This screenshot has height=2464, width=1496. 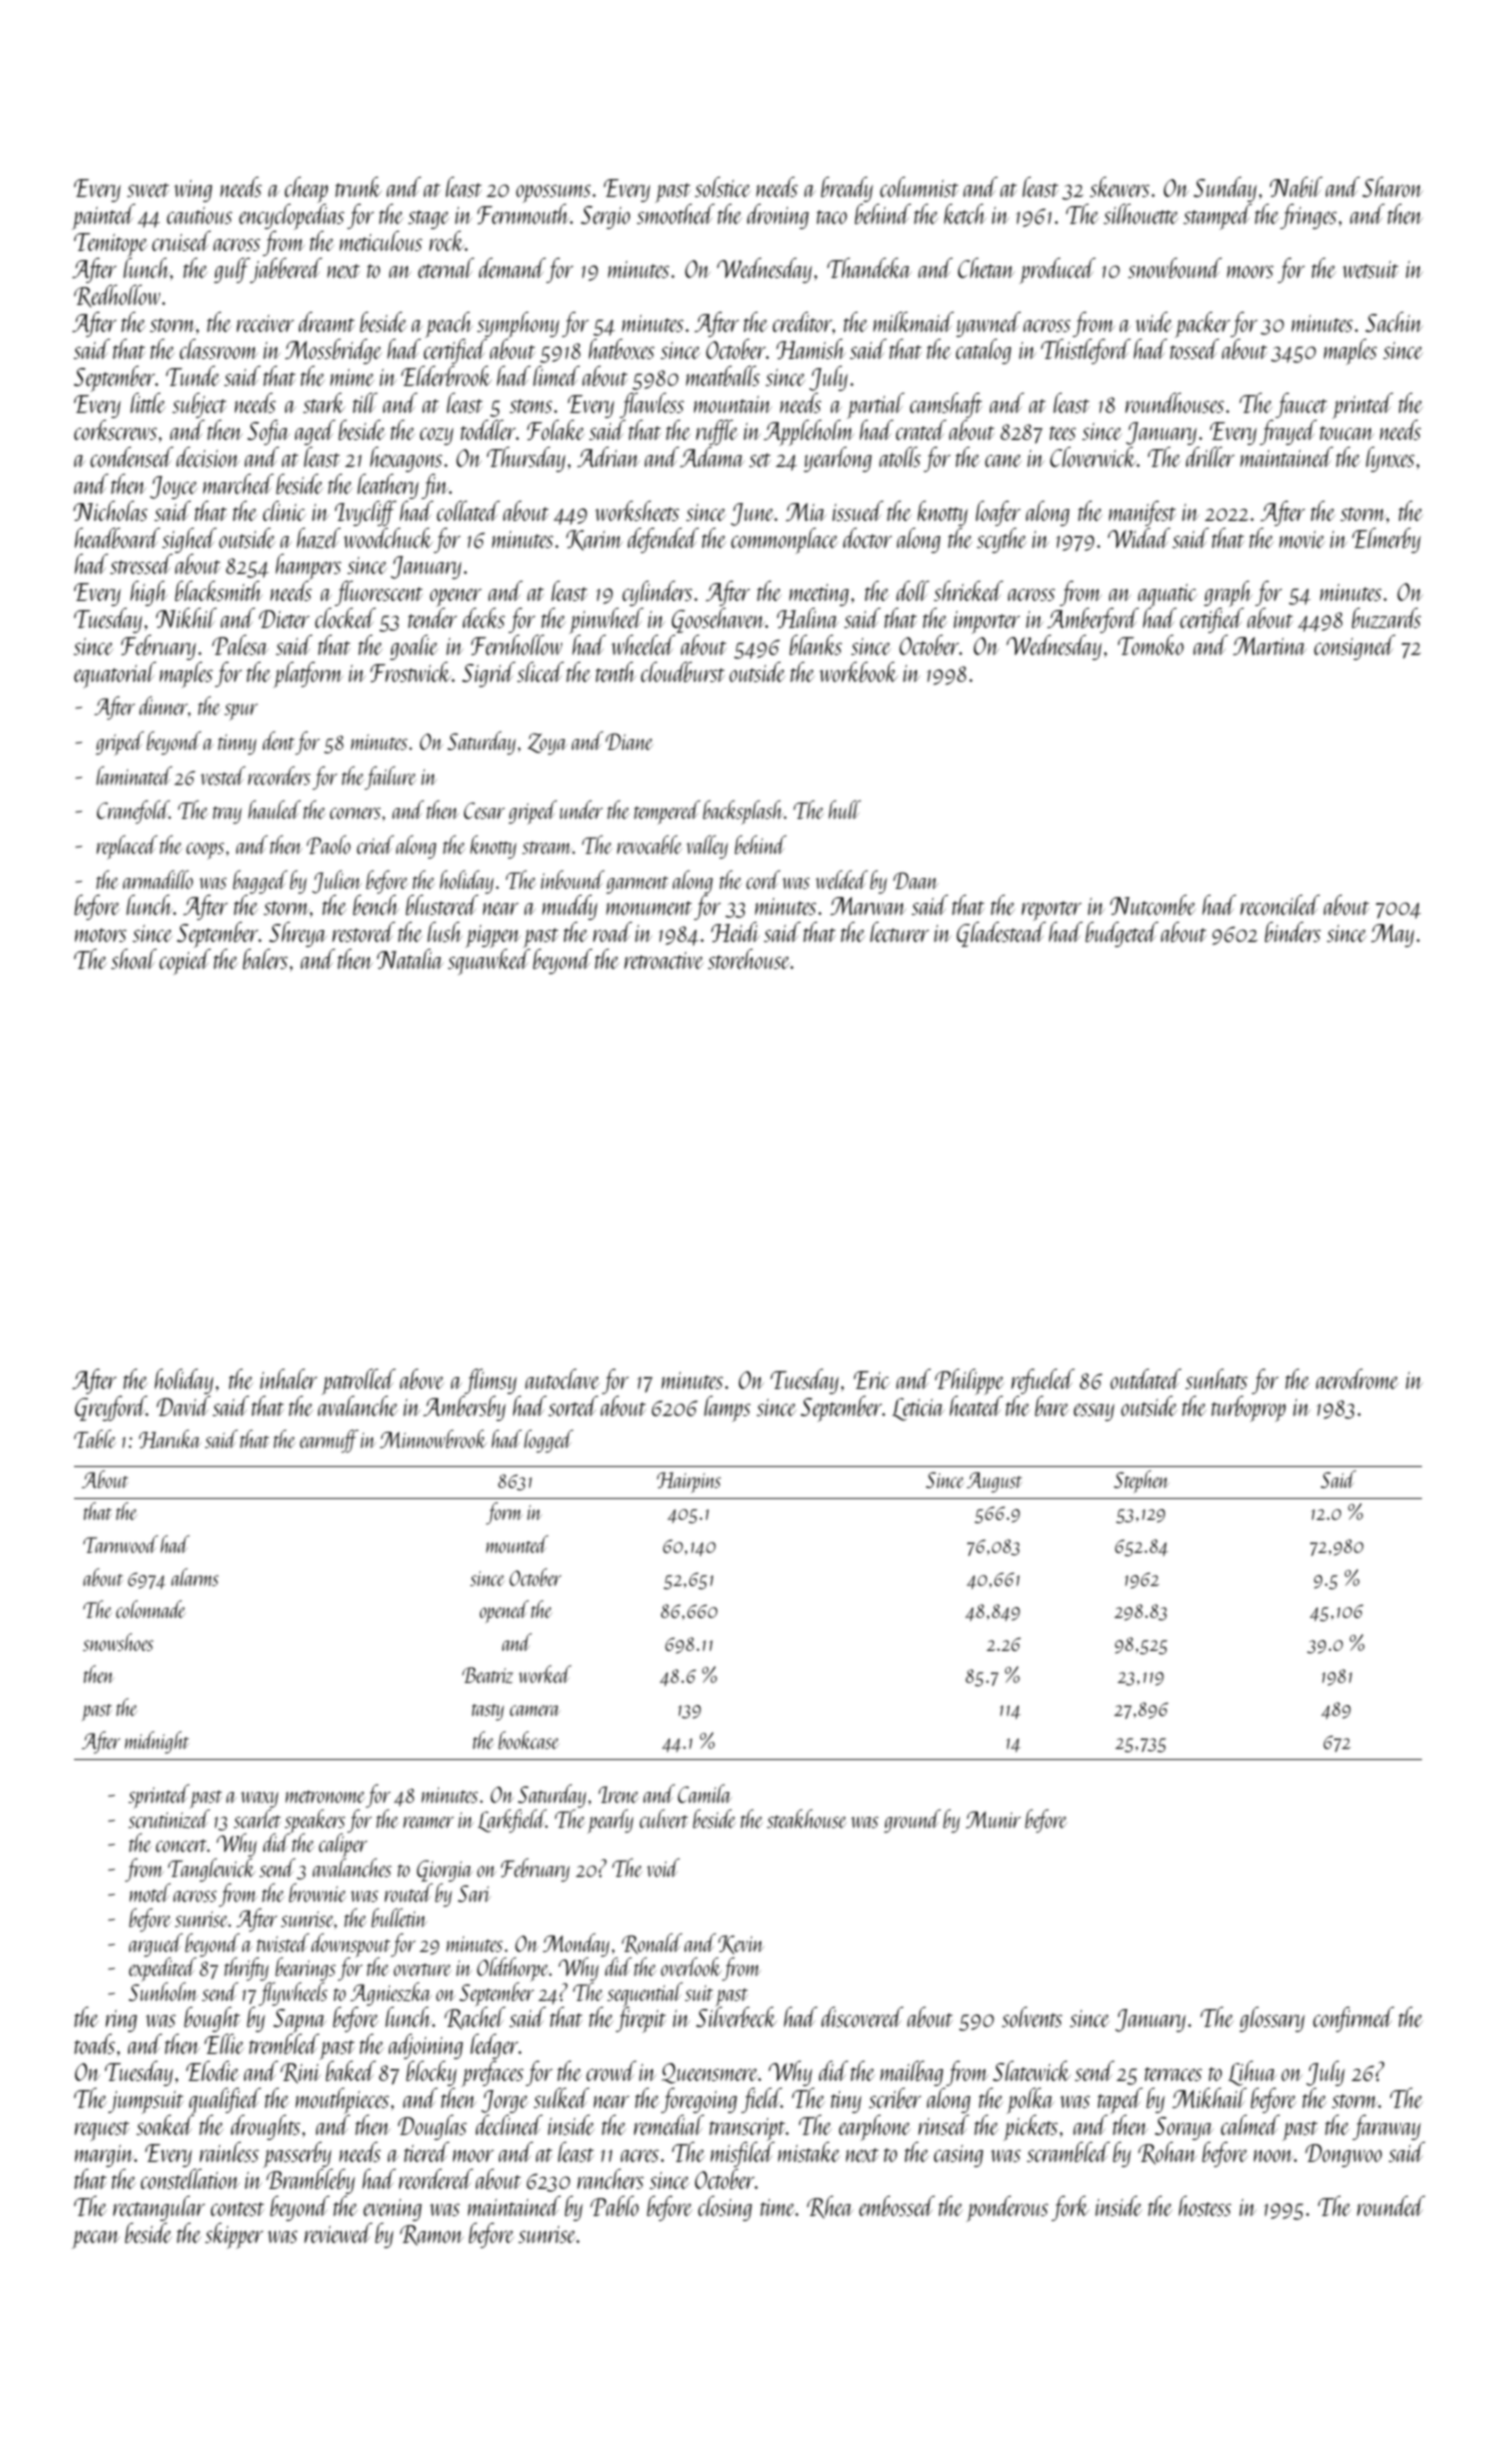 I want to click on rounded, so click(x=1391, y=2206).
